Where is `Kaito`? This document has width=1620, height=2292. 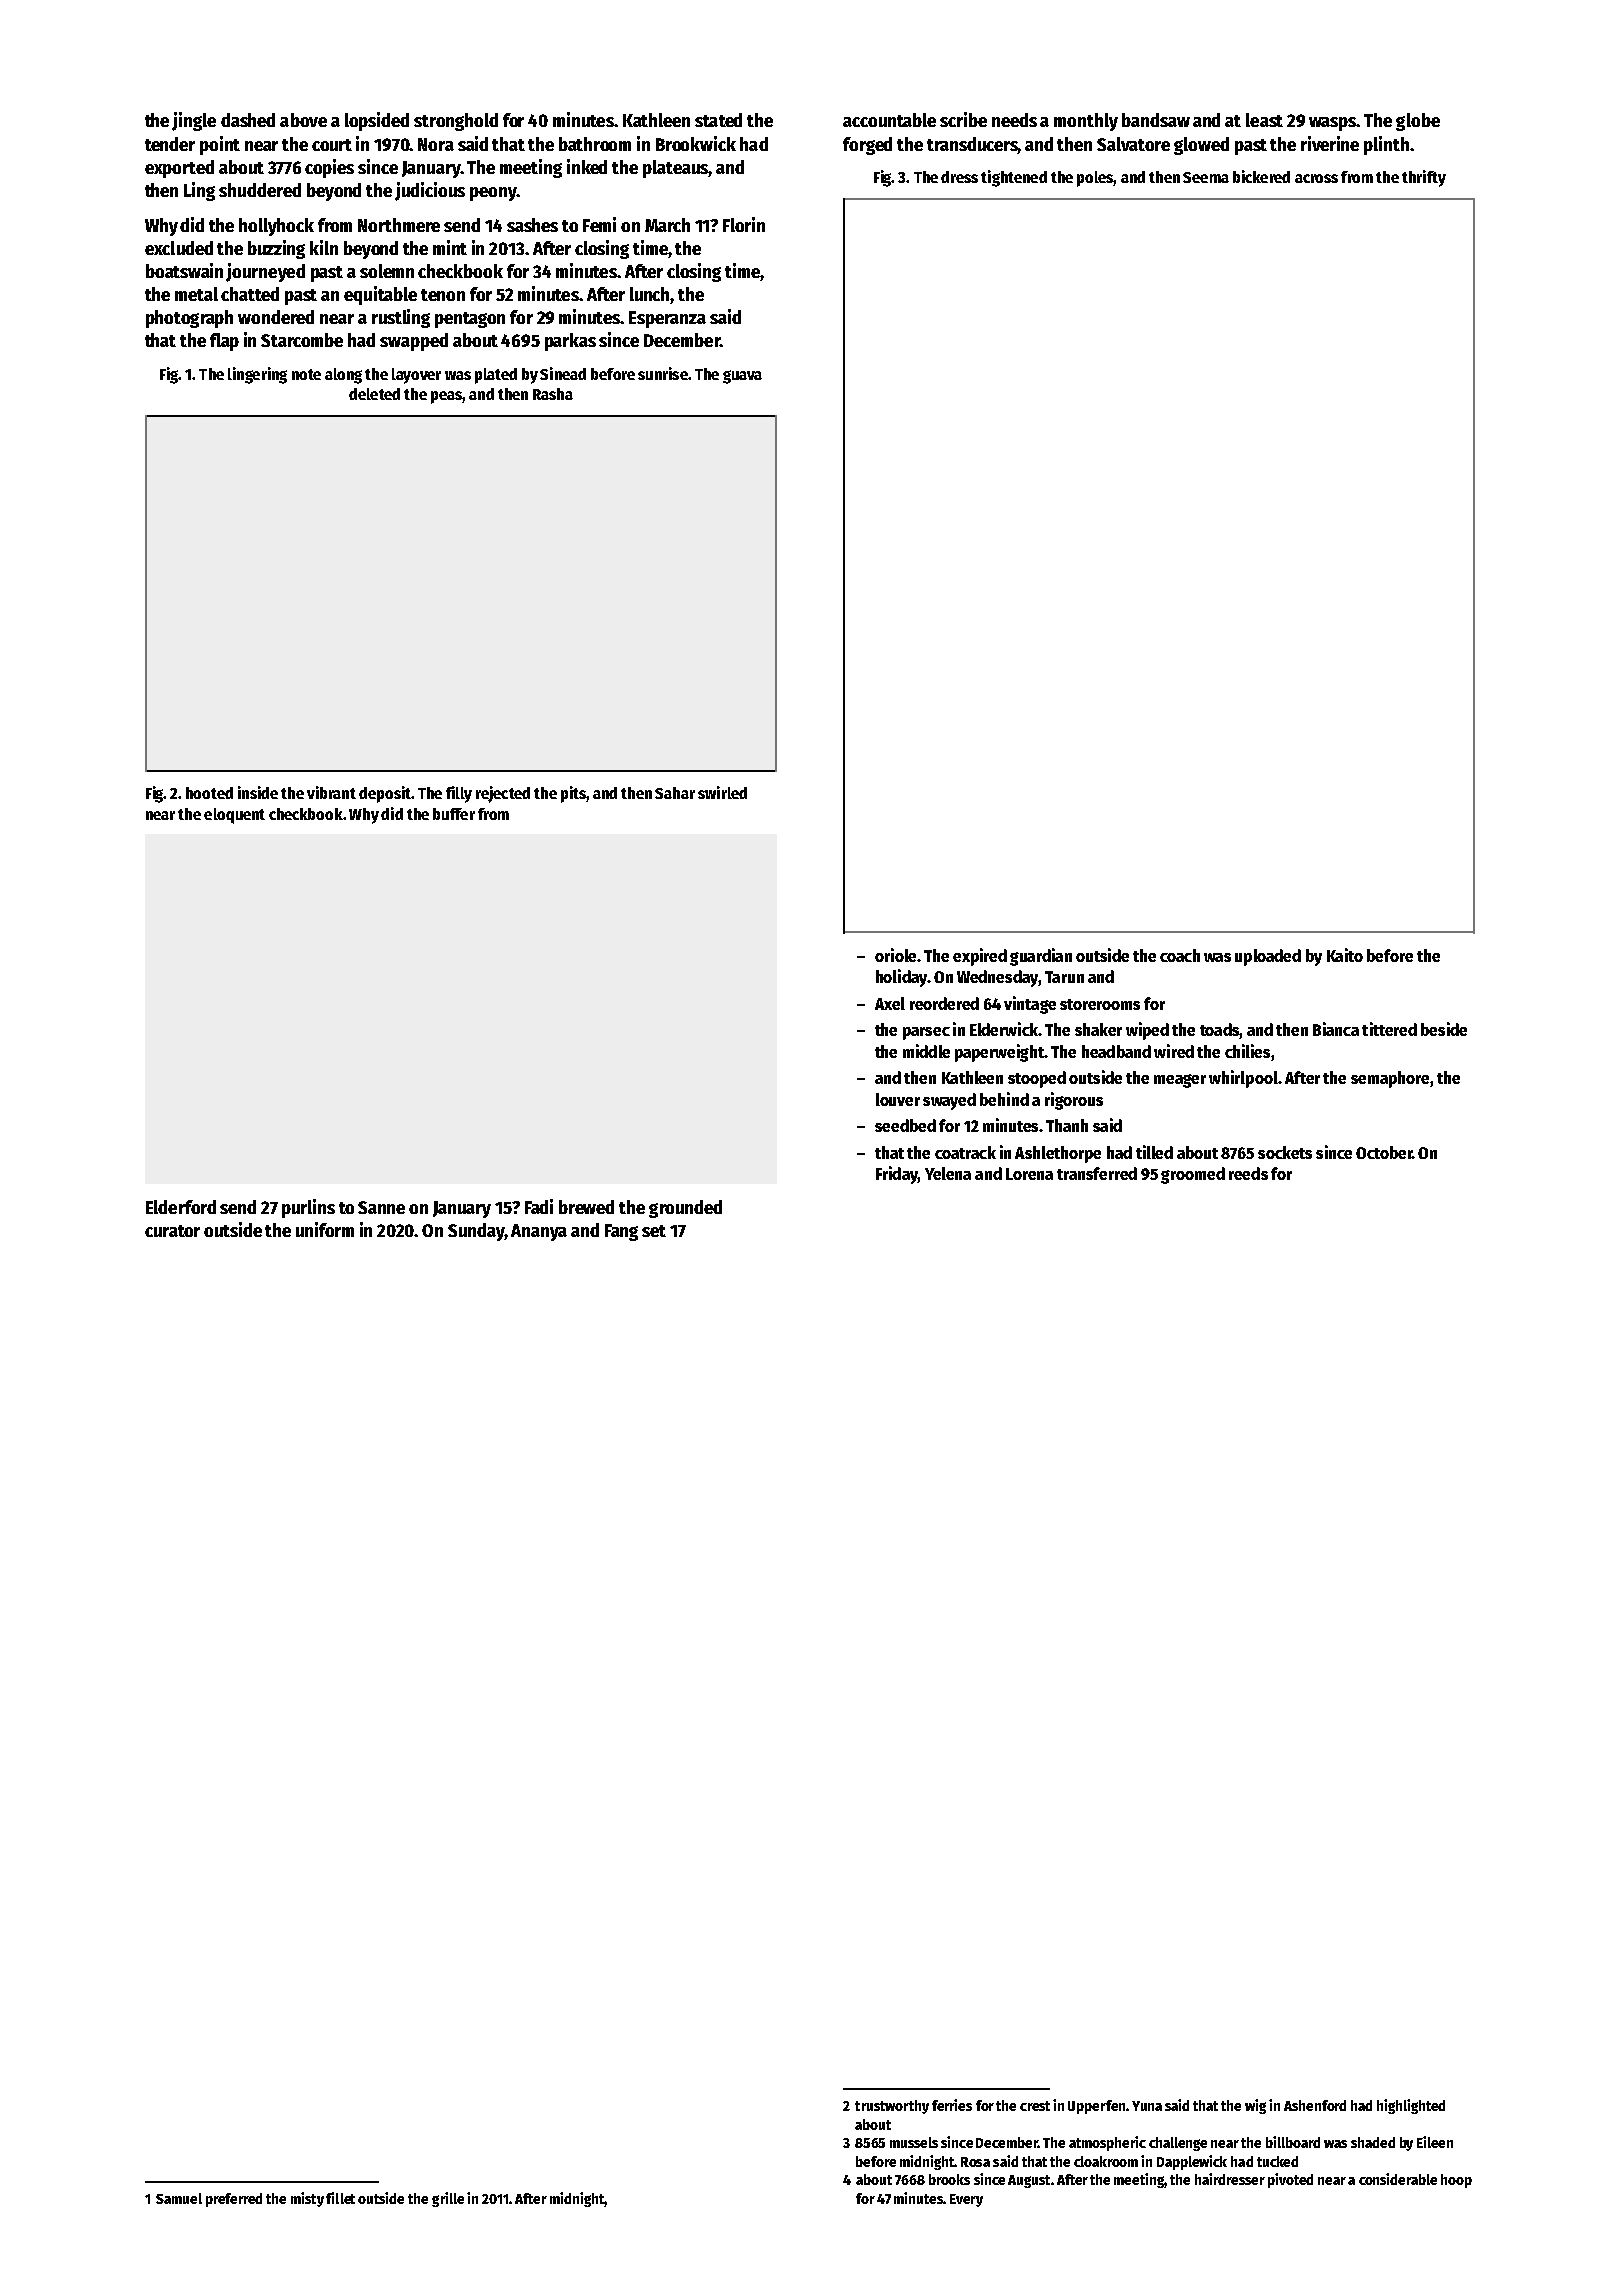 Kaito is located at coordinates (1345, 955).
